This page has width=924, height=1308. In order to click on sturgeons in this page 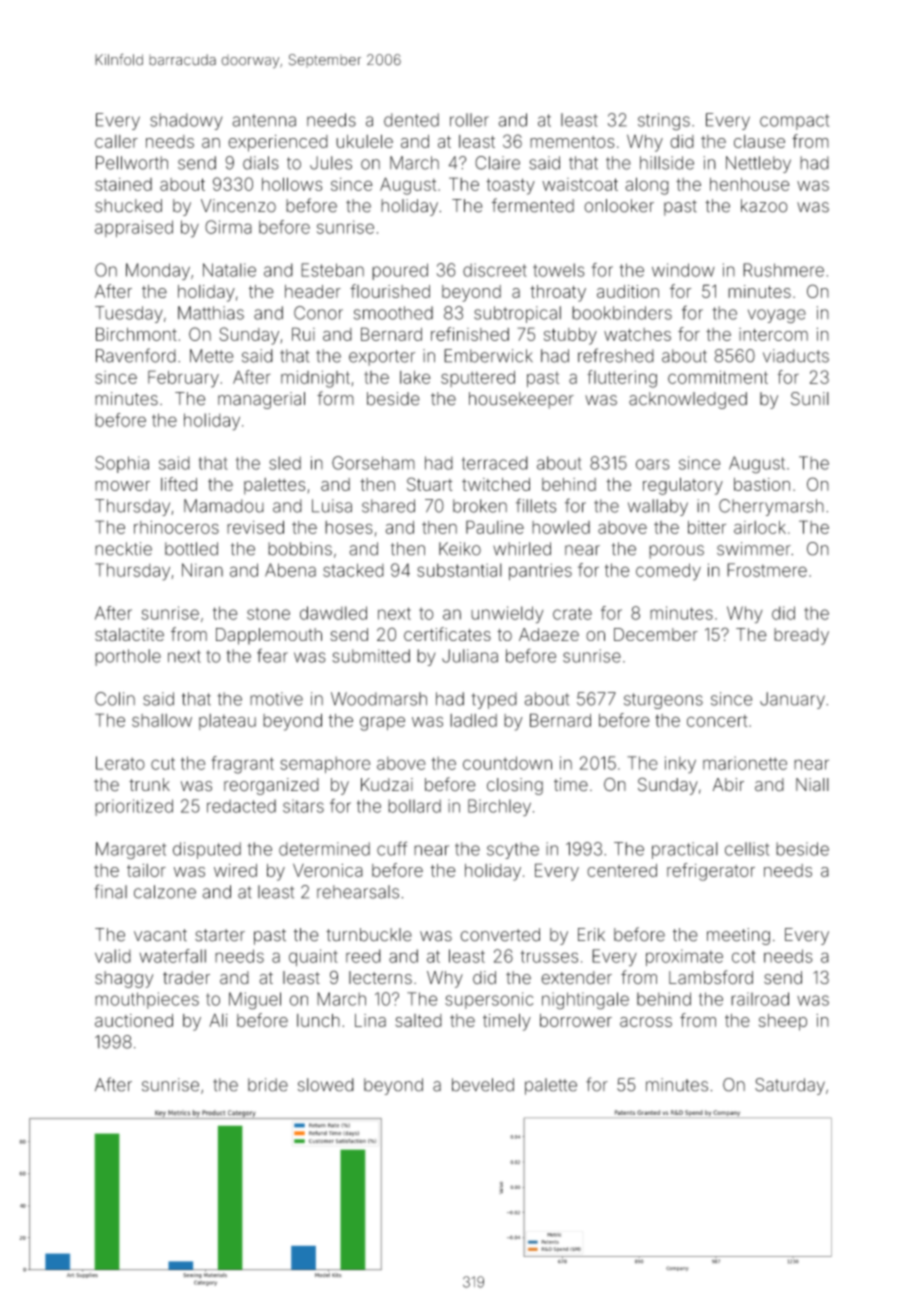, I will do `click(663, 701)`.
